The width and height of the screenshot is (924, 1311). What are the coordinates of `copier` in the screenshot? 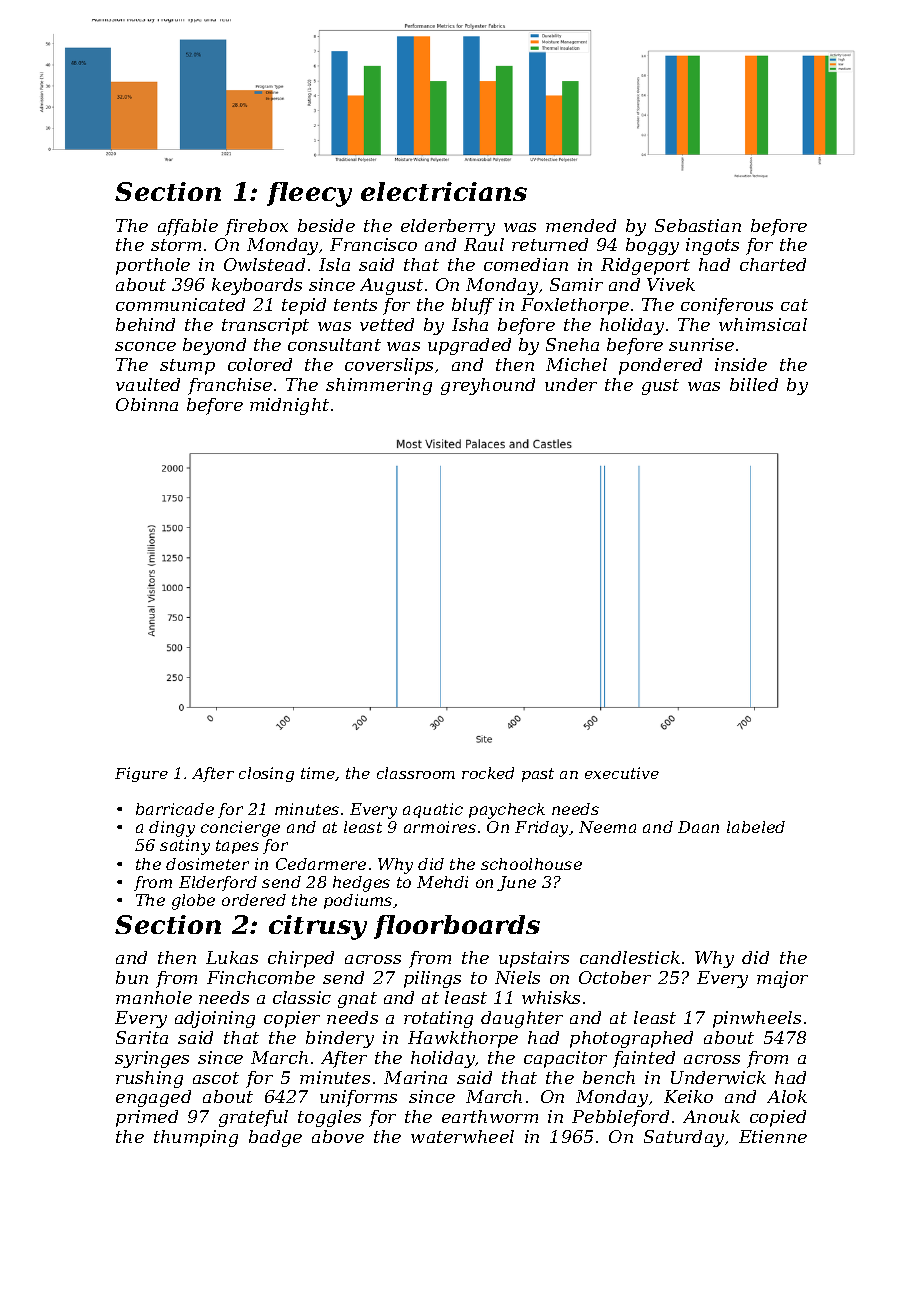 It's located at (292, 1019).
